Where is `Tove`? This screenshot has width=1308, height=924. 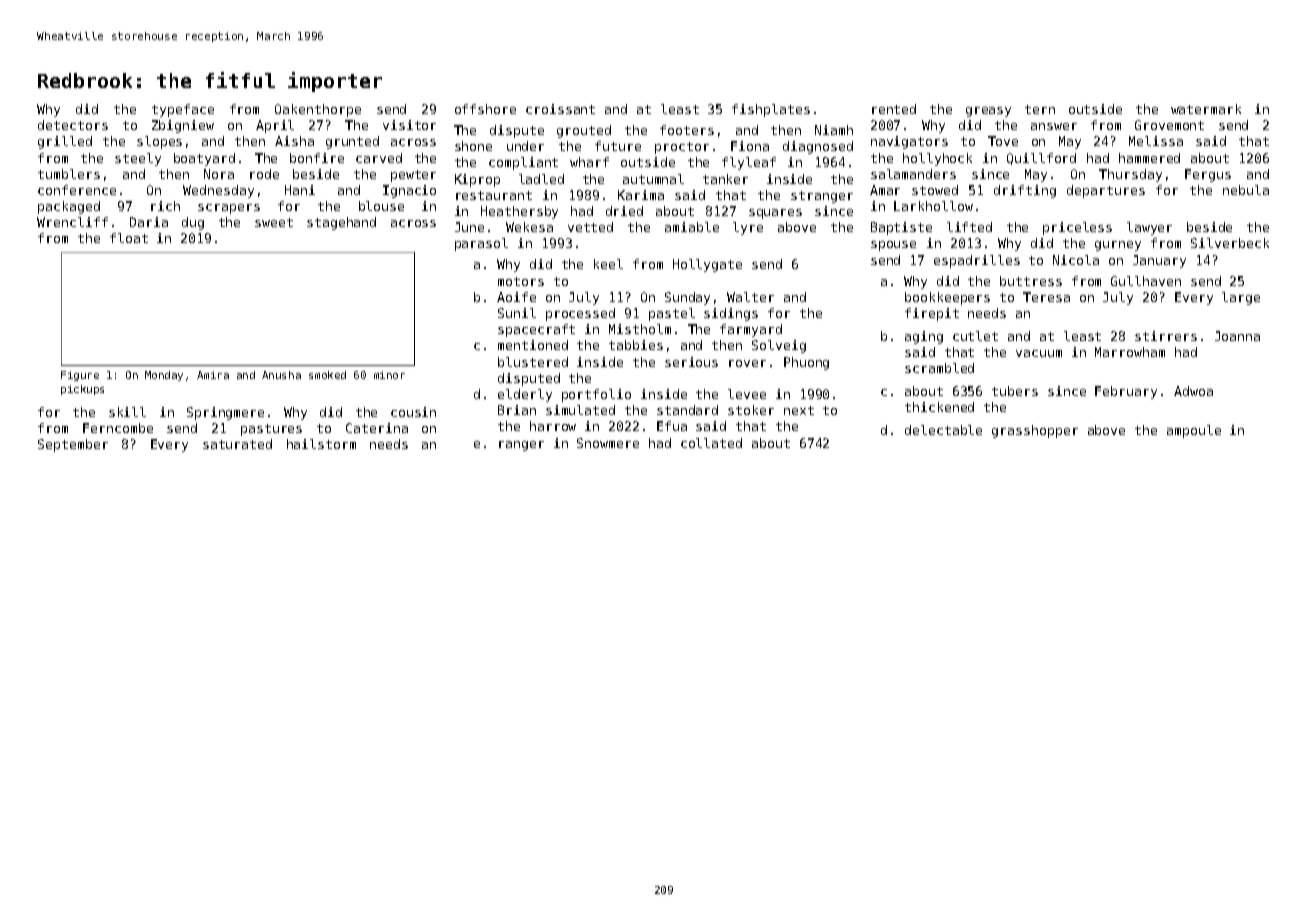 Tove is located at coordinates (1003, 141).
